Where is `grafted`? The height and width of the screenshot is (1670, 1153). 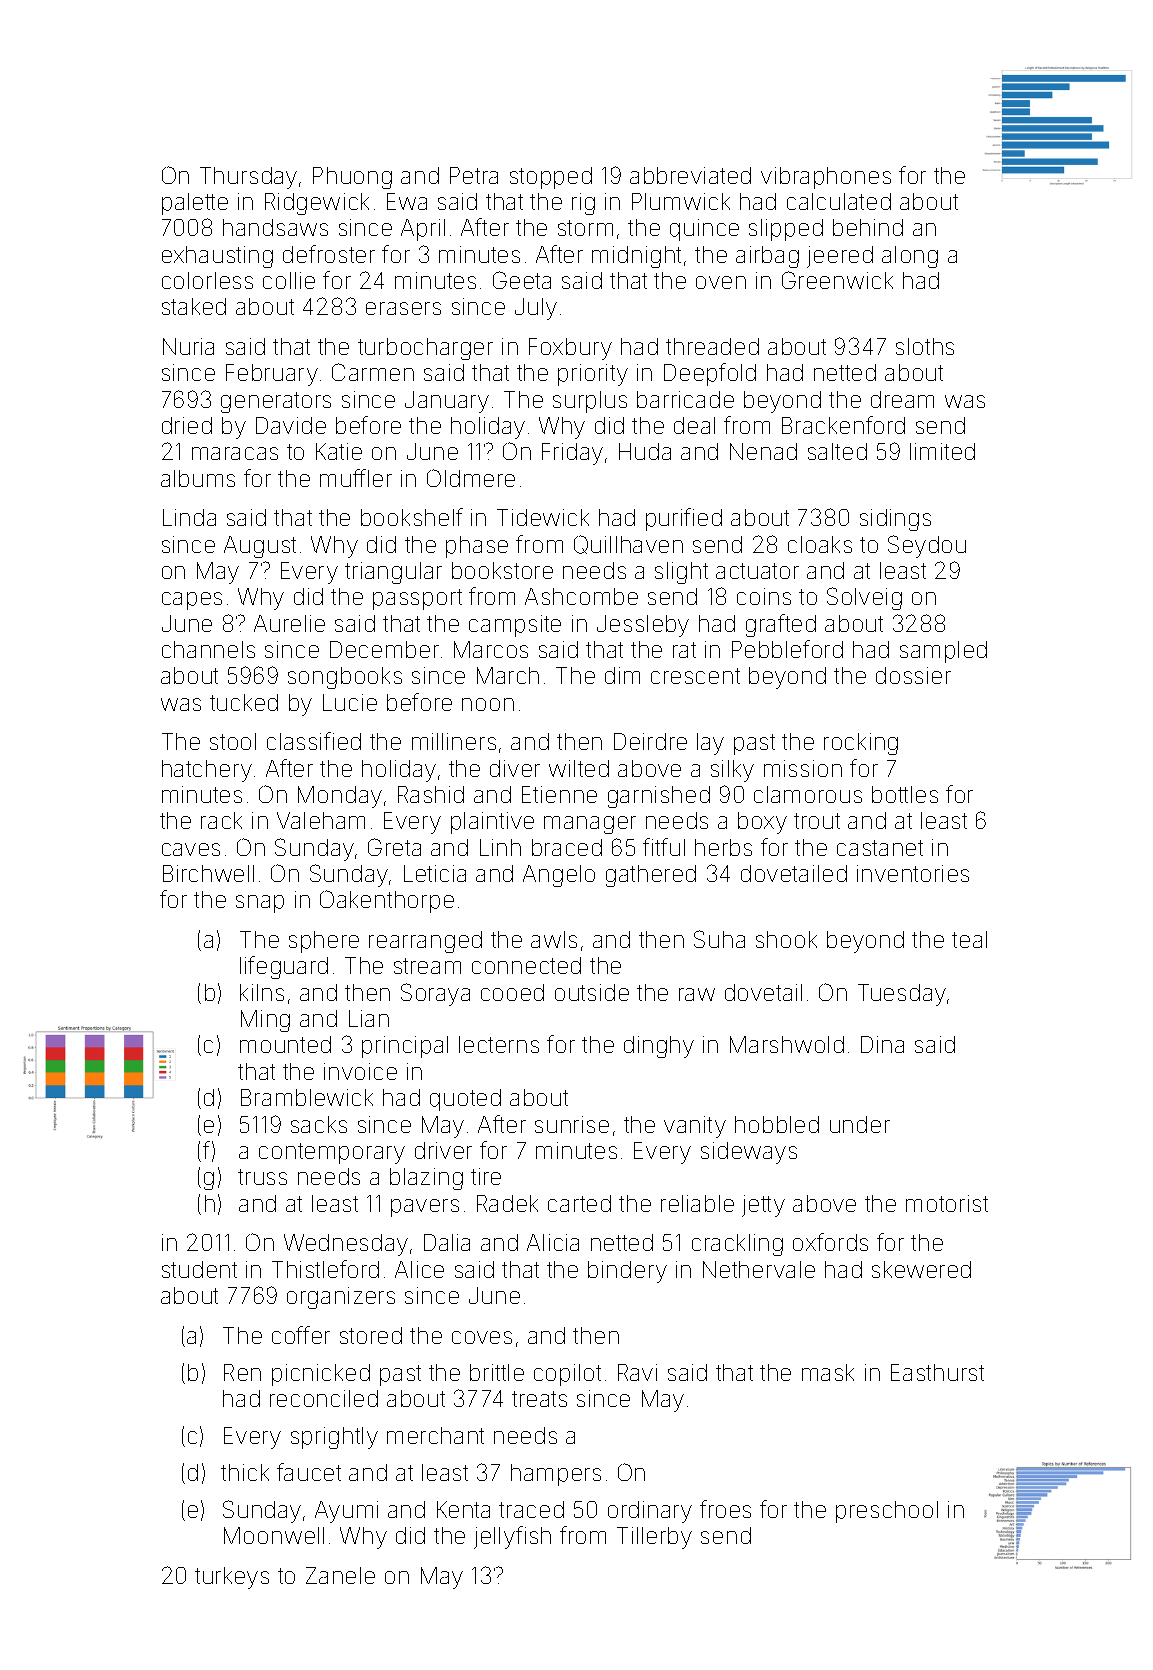
grafted is located at coordinates (781, 625).
